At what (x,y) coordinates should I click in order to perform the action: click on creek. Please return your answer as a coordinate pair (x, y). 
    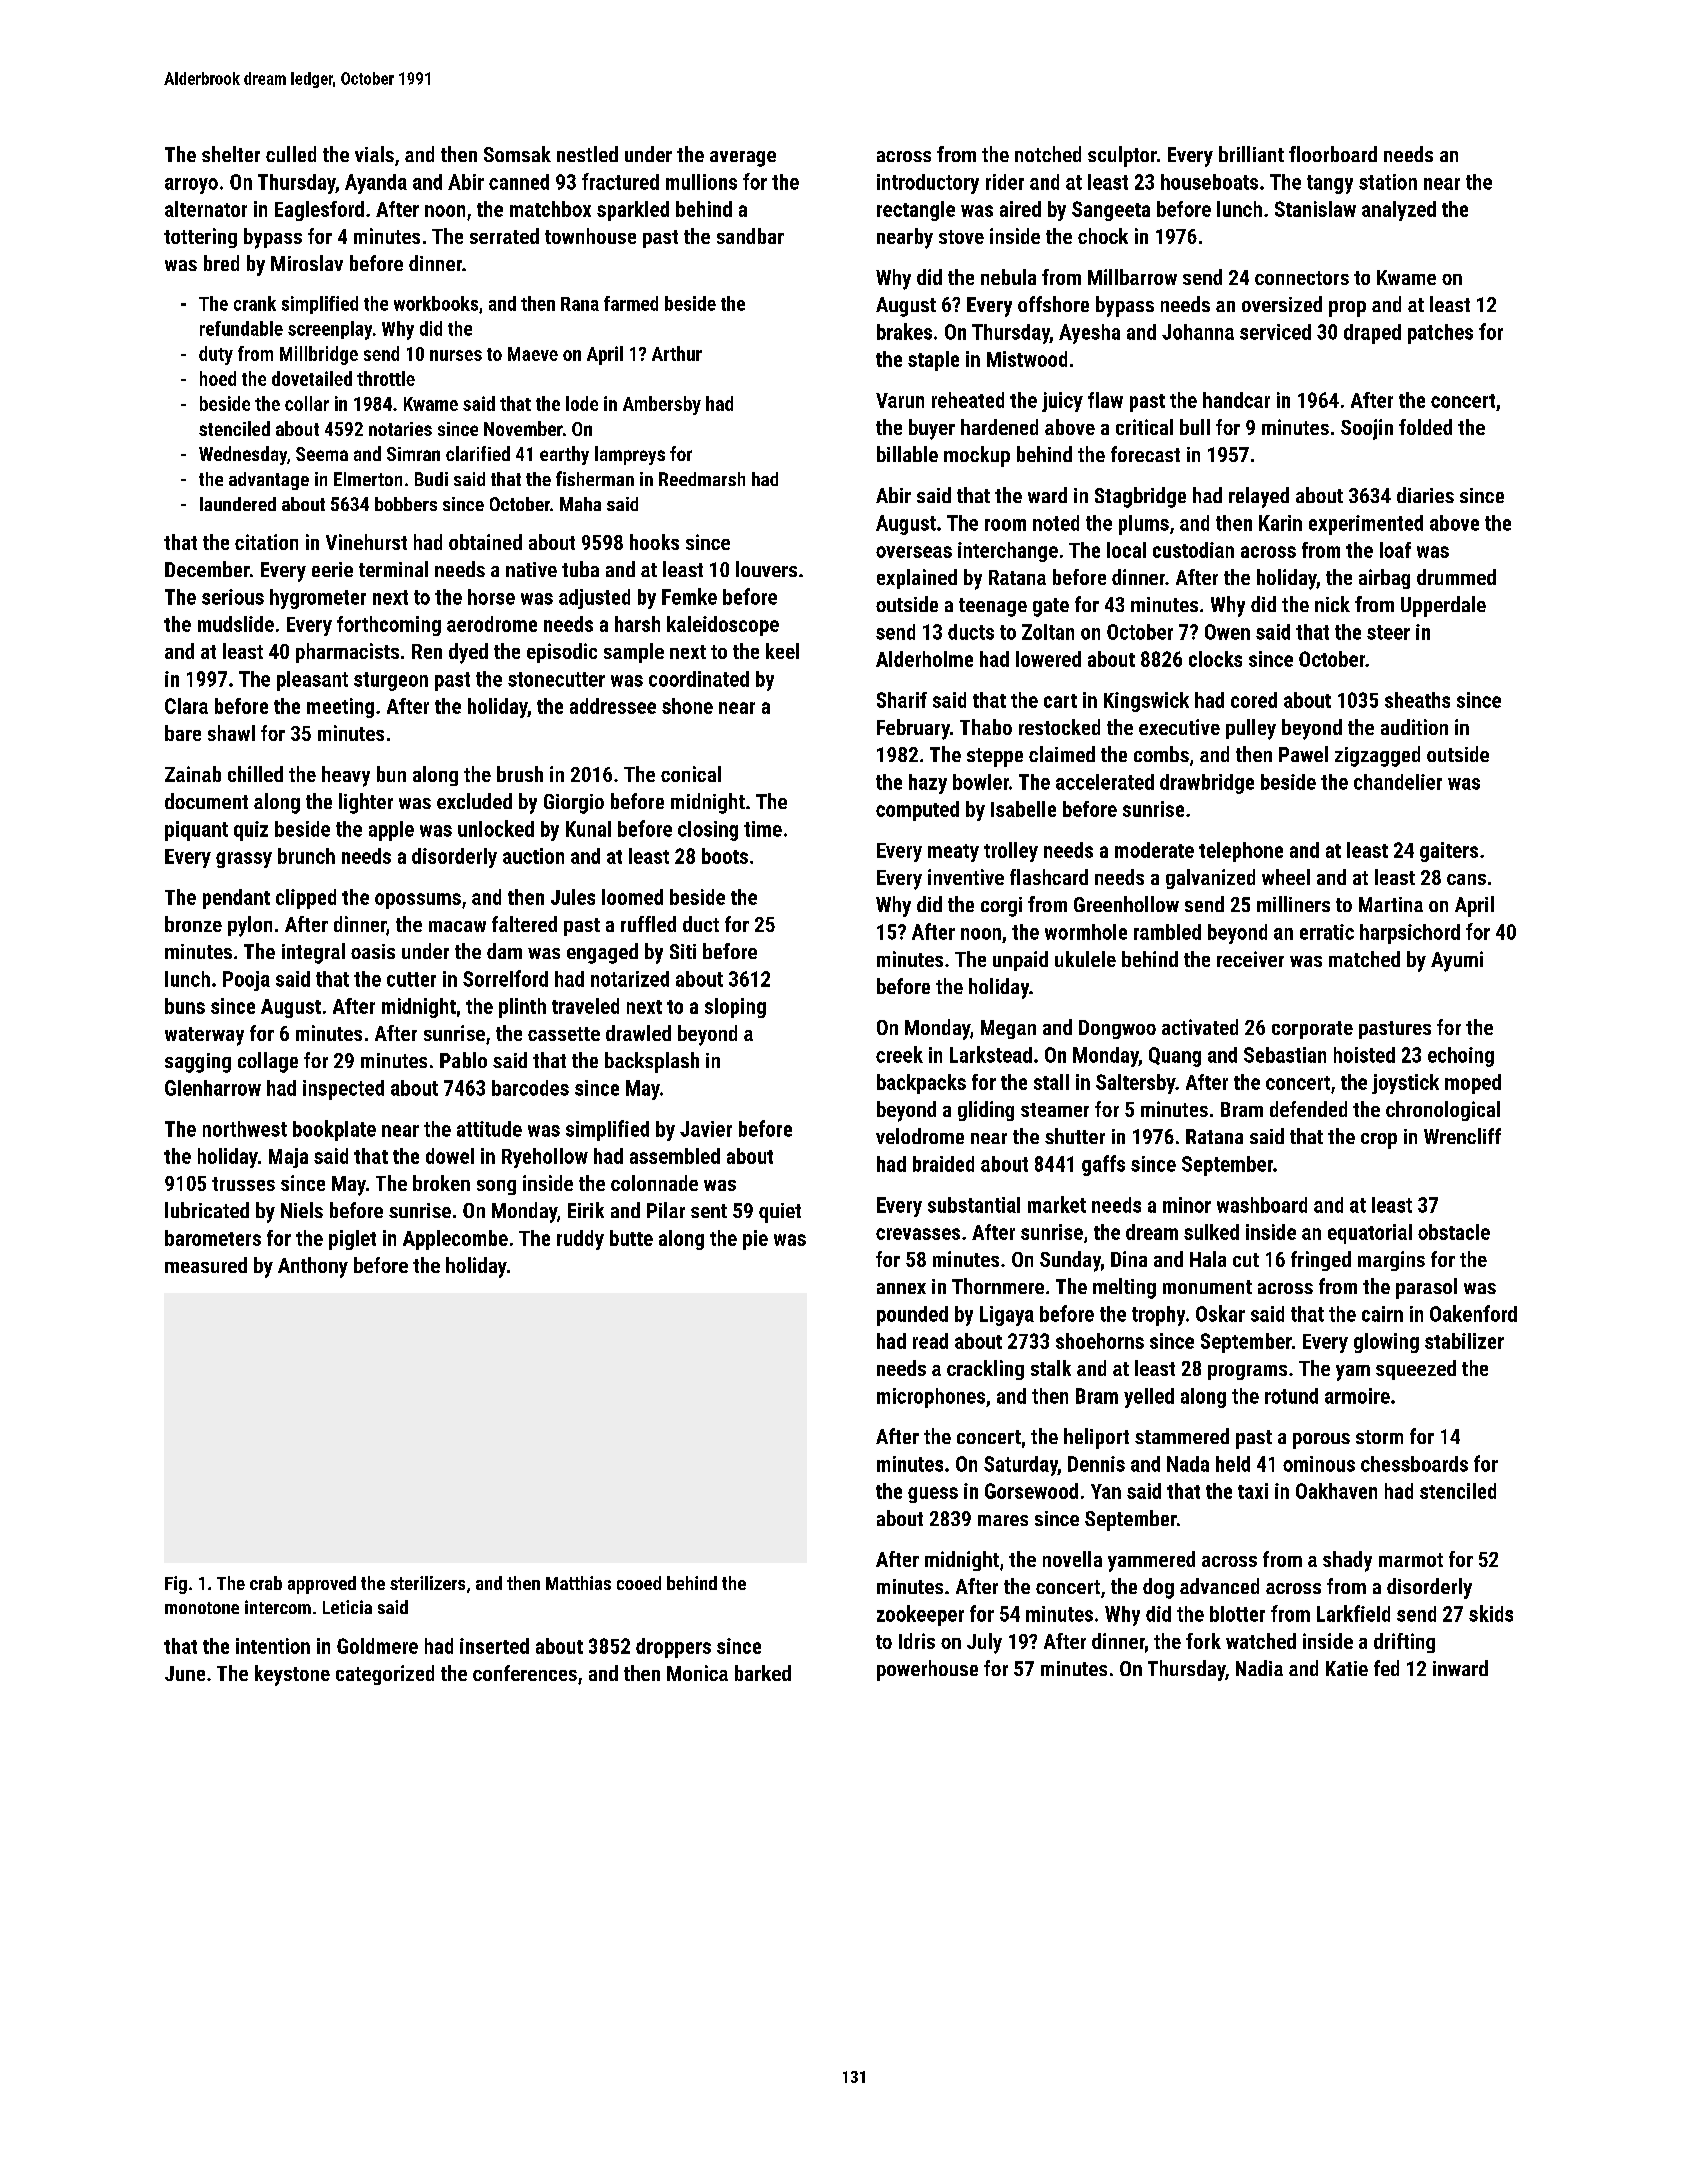
    Looking at the image, I should click on (899, 1054).
